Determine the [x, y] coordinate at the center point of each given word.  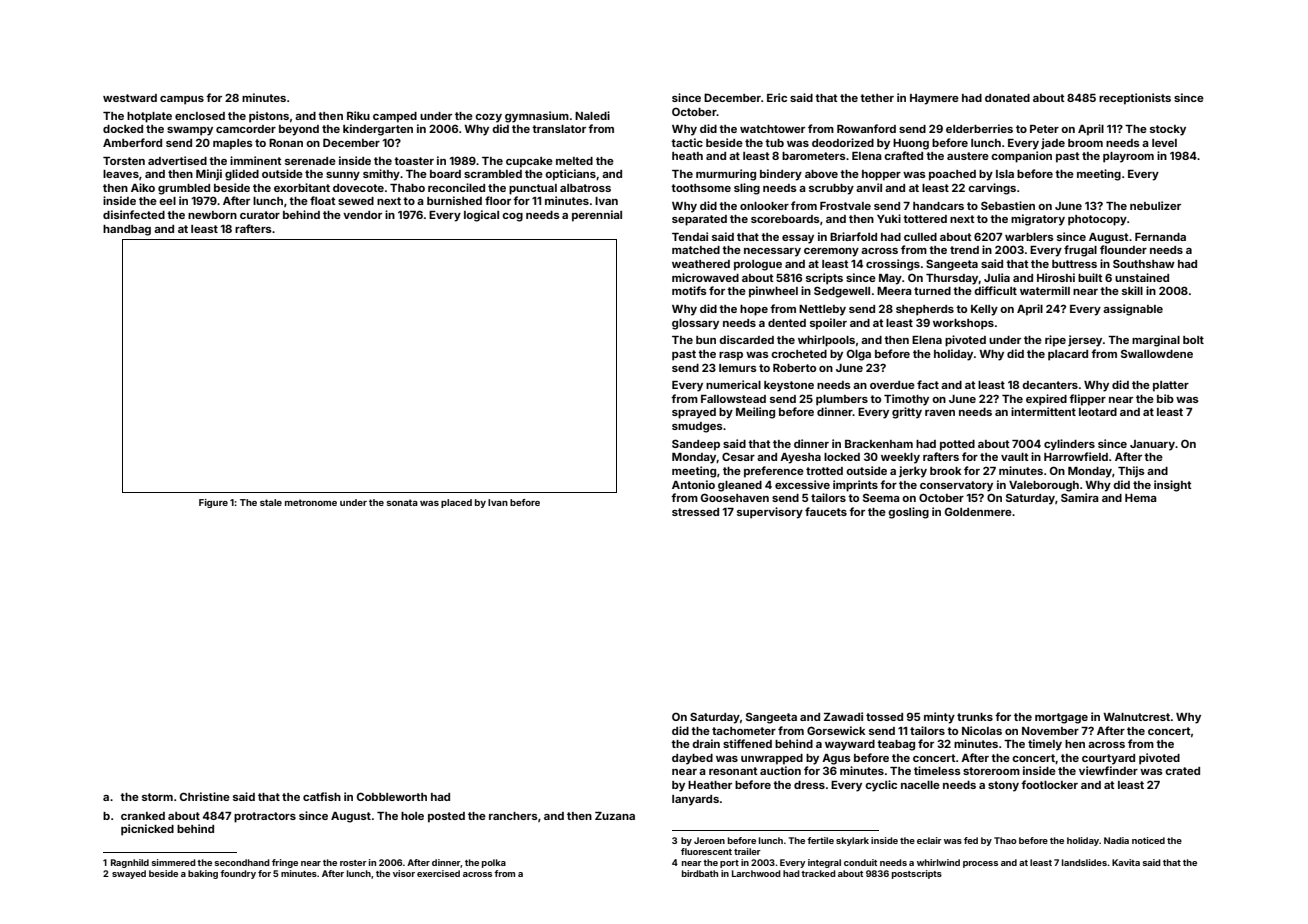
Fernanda [1160, 237]
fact [928, 384]
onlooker [764, 206]
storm [157, 797]
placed [456, 503]
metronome [311, 502]
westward [130, 98]
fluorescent [706, 851]
